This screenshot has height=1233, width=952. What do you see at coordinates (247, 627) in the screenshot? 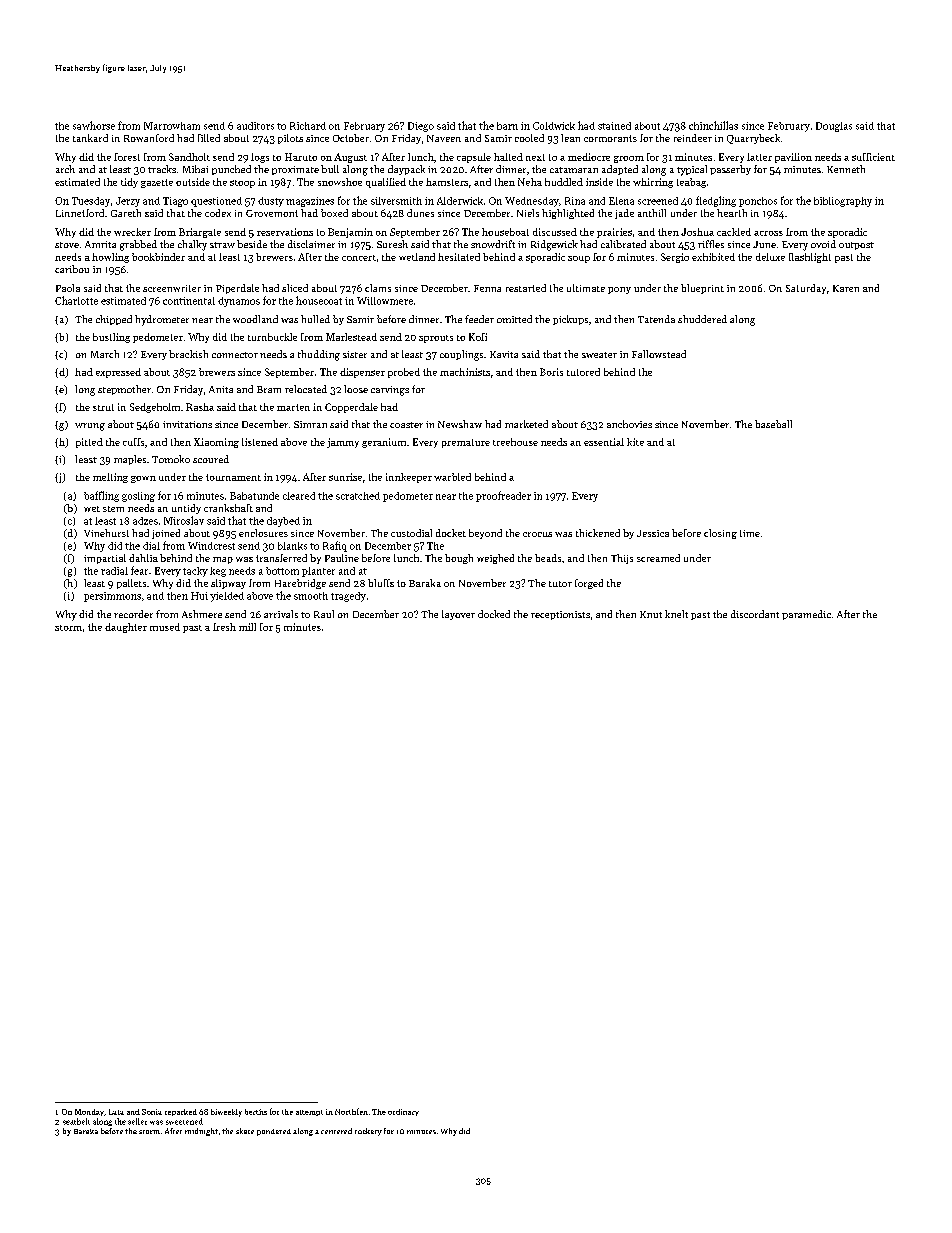
I see `mill` at bounding box center [247, 627].
